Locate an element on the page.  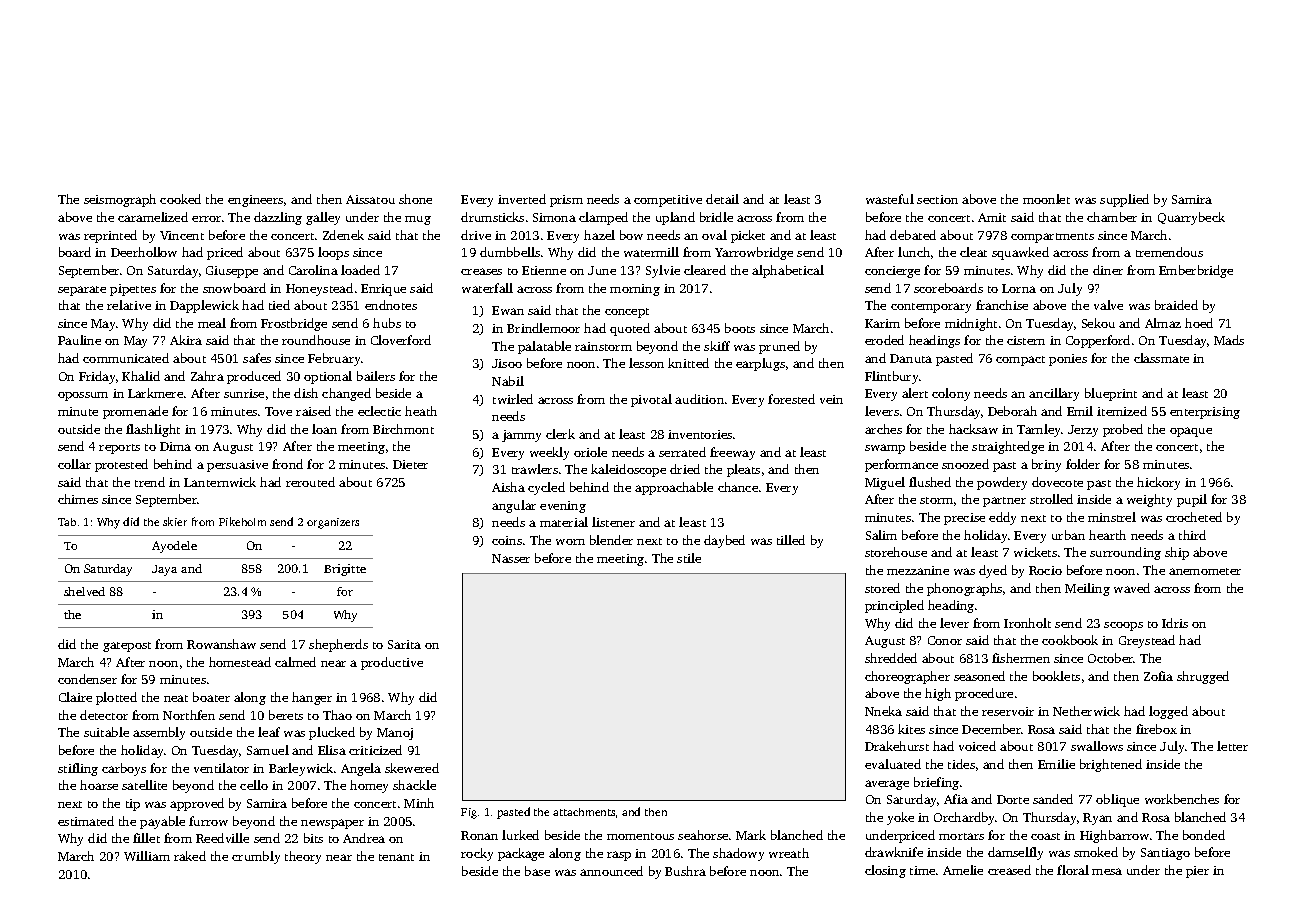
Conor is located at coordinates (945, 640).
